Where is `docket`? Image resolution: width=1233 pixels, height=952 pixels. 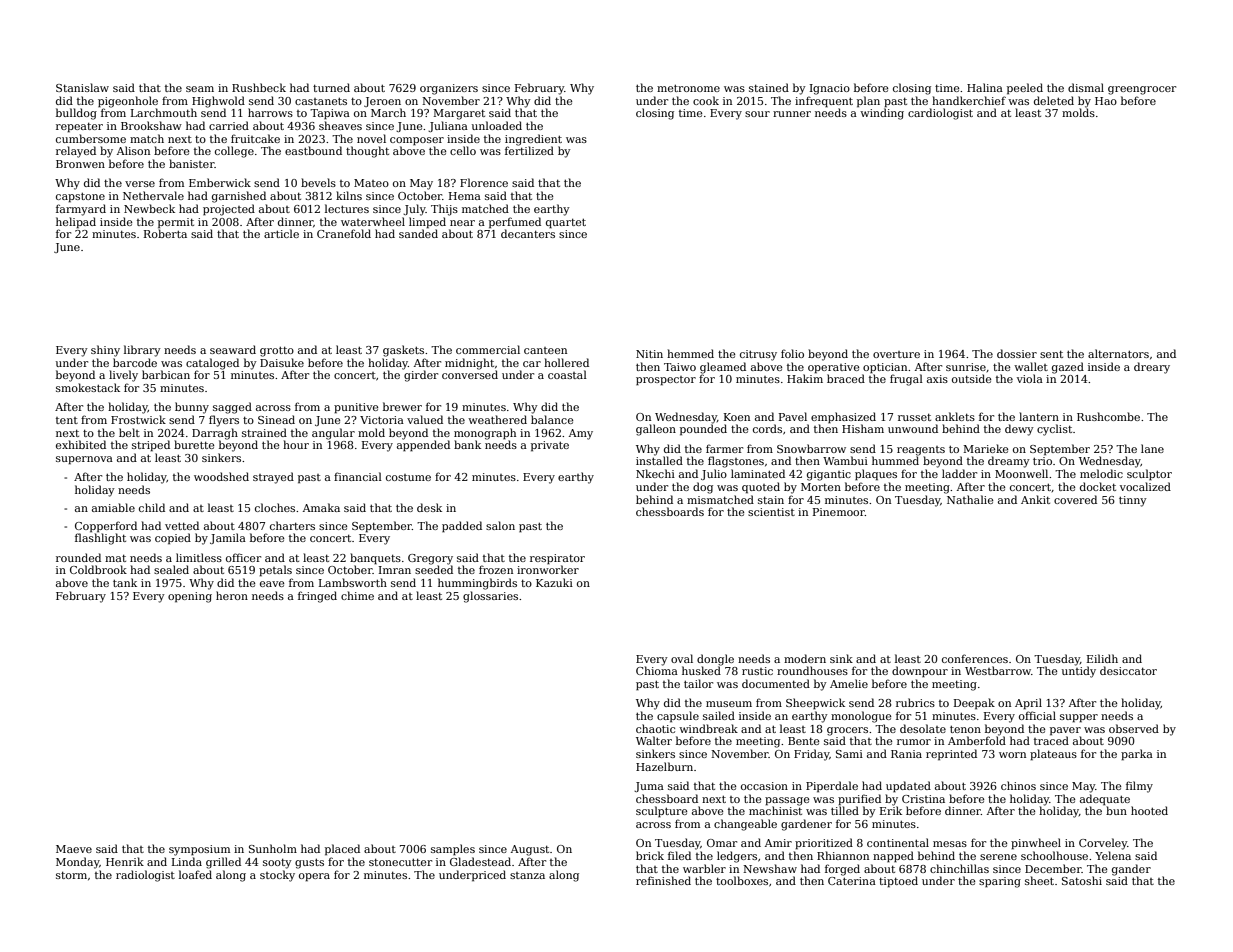
docket is located at coordinates (1098, 486).
